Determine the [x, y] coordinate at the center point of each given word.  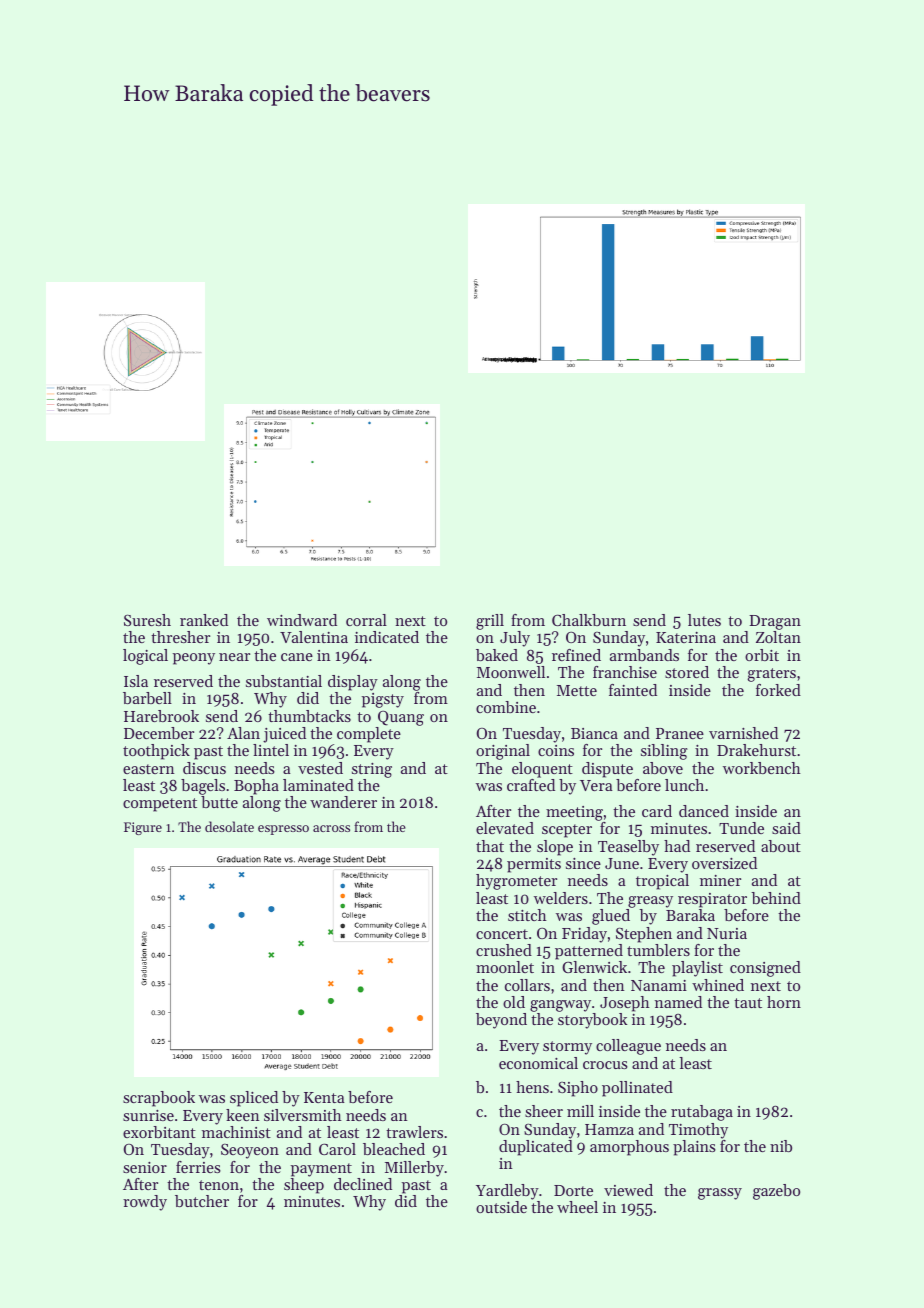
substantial [284, 681]
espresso [283, 830]
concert [502, 934]
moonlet [505, 967]
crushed [504, 950]
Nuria [727, 933]
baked [497, 655]
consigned [765, 969]
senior [145, 1167]
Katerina [686, 637]
